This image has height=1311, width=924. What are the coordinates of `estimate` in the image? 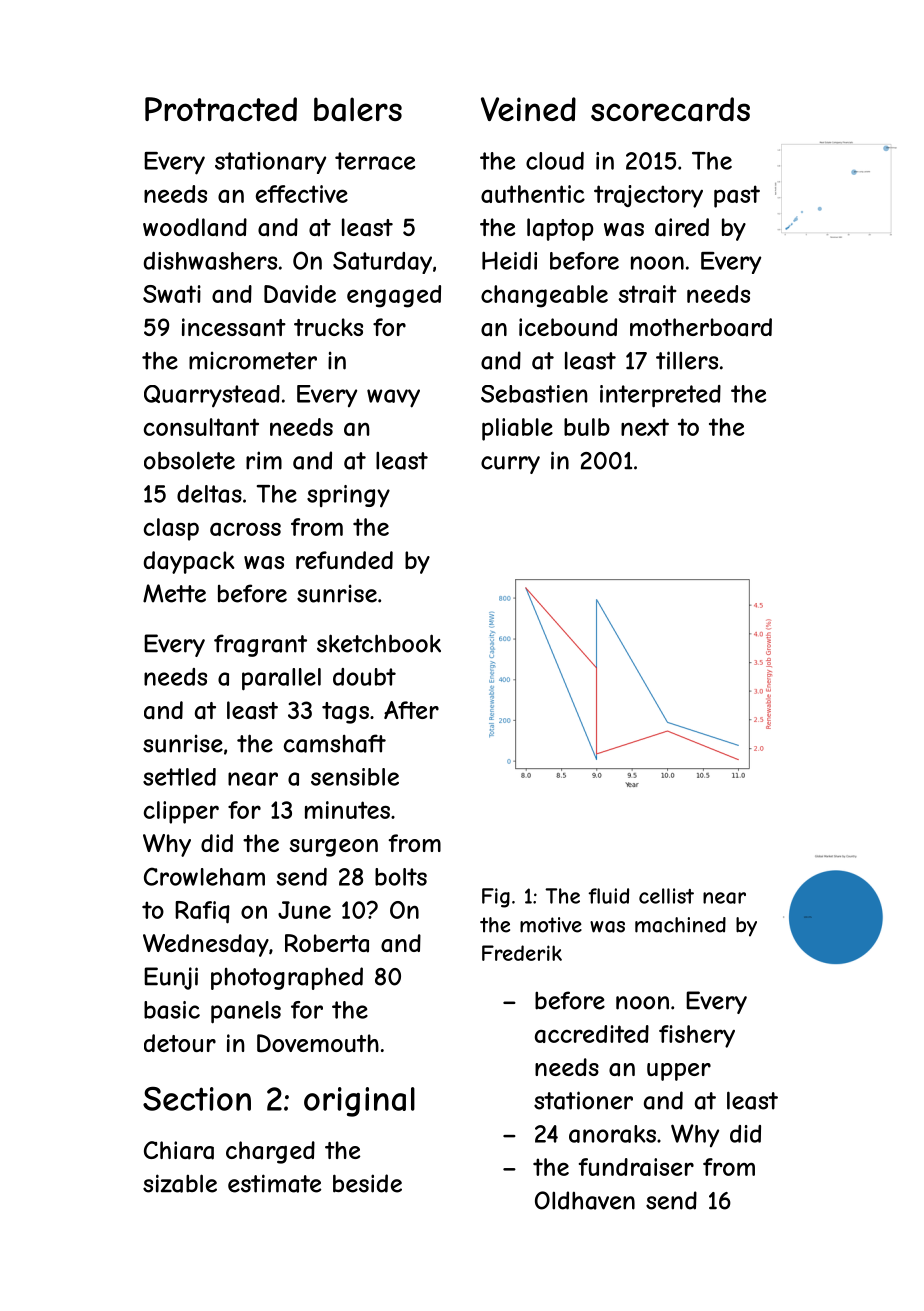 It's located at (274, 1183).
